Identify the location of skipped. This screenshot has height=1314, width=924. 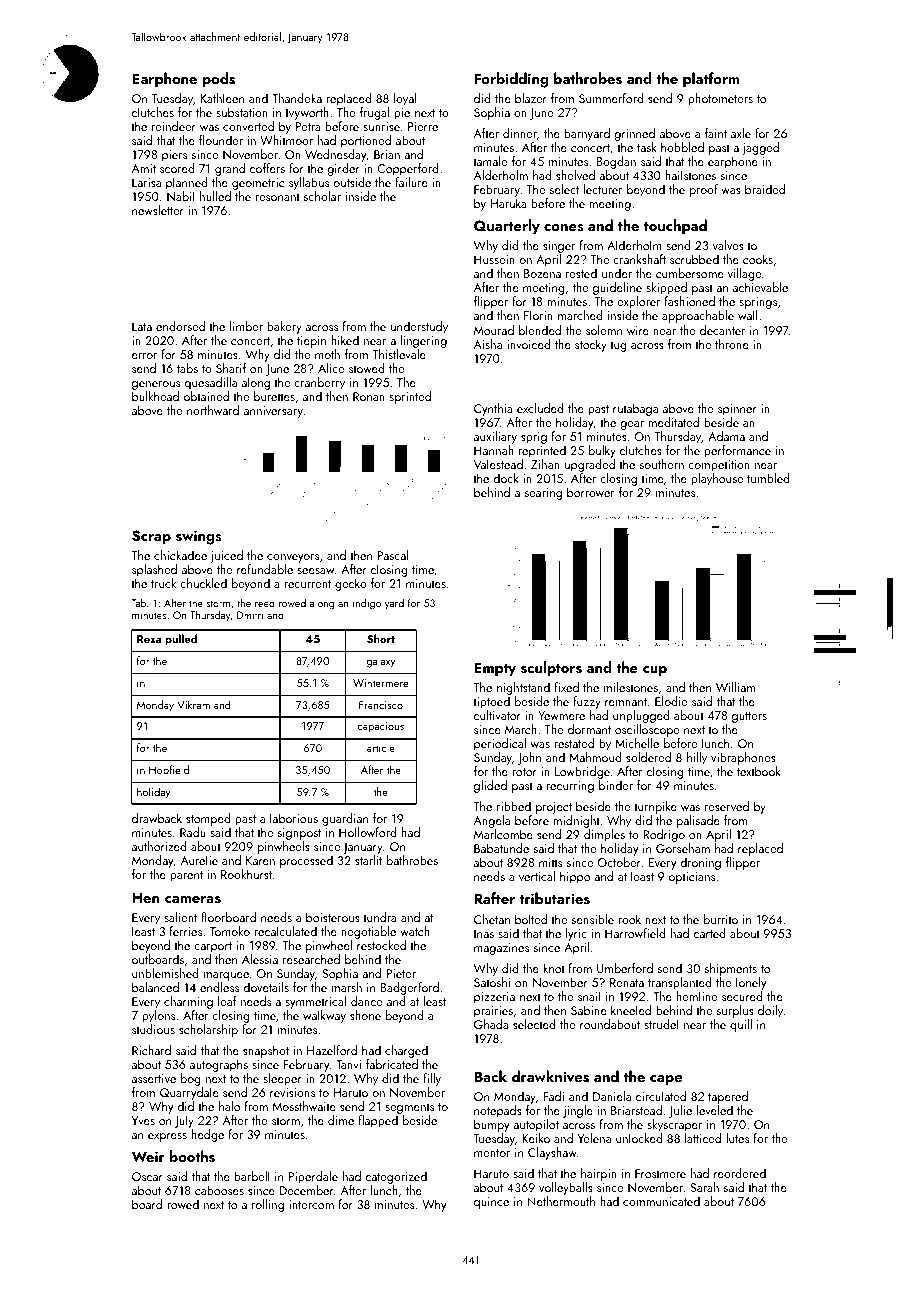
(666, 288).
